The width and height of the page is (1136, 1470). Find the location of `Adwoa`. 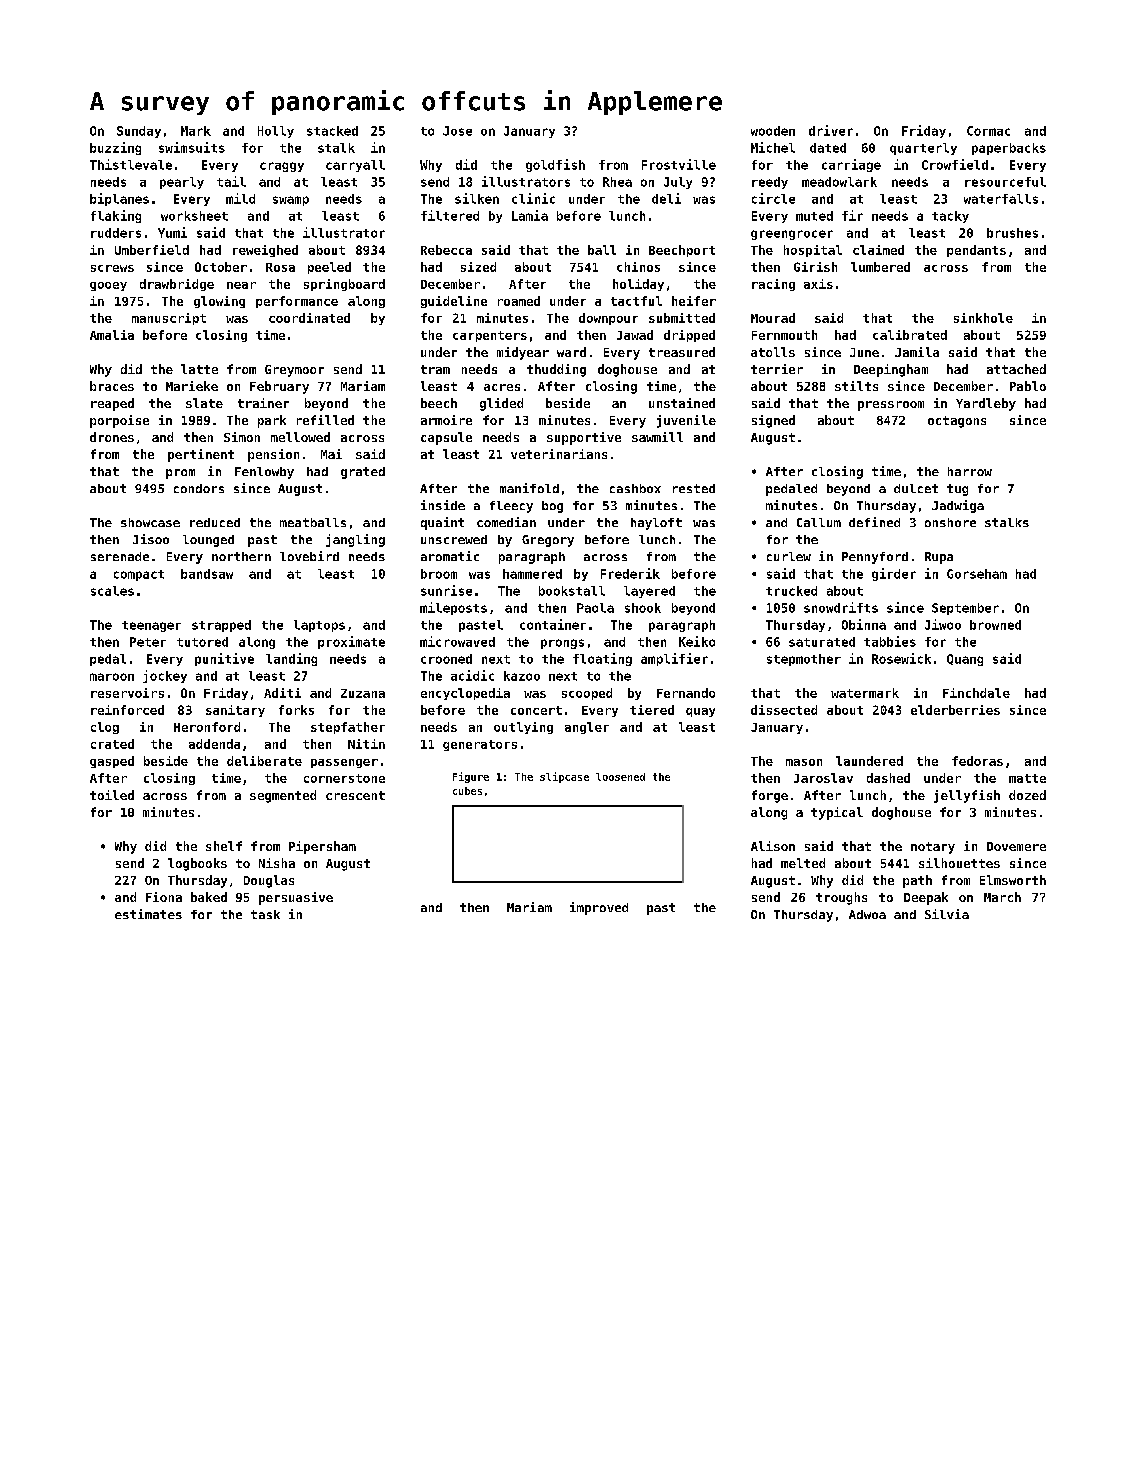

Adwoa is located at coordinates (867, 914).
